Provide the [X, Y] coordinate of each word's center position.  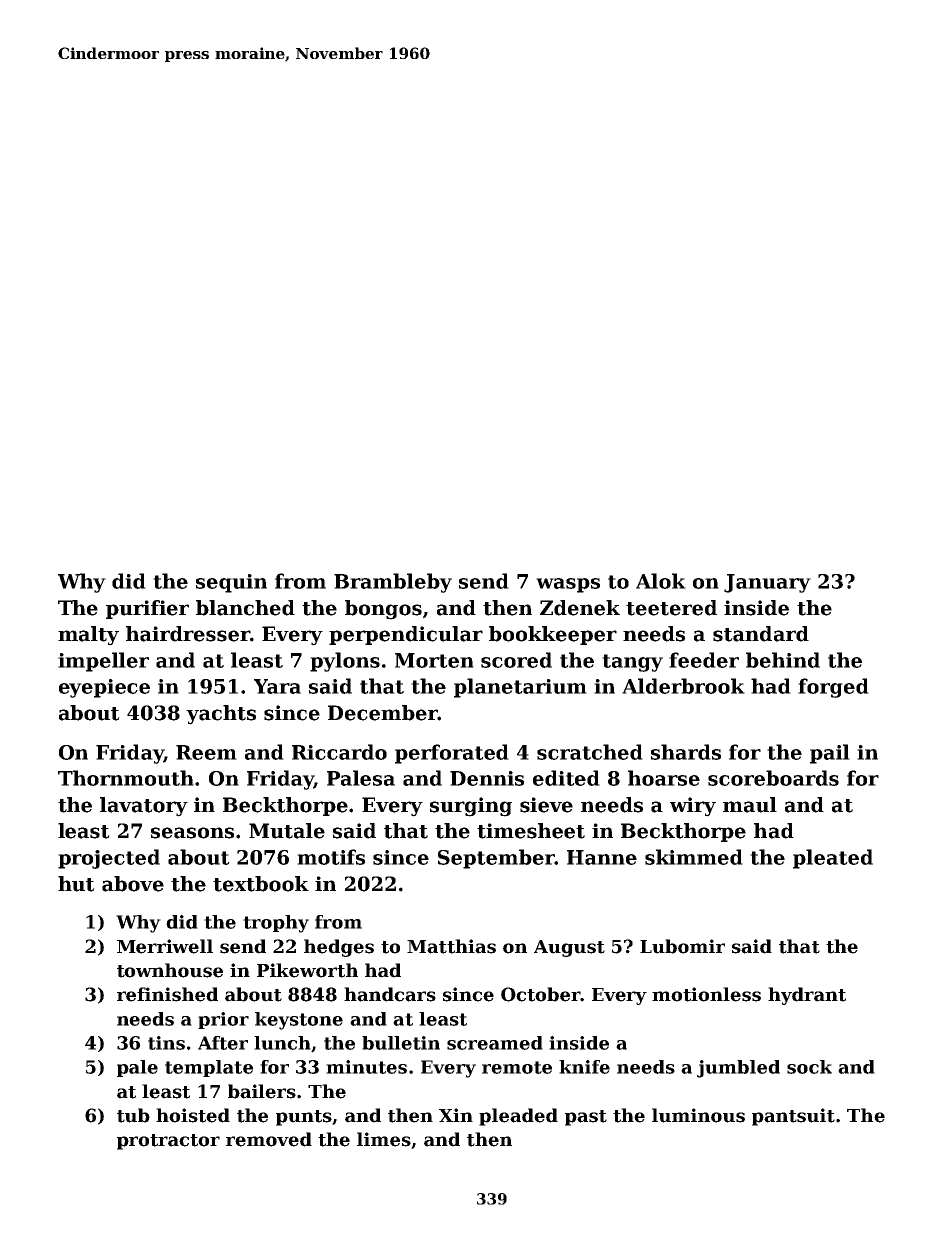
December [383, 713]
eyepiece [104, 688]
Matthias [451, 946]
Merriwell [165, 946]
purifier [147, 609]
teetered [671, 608]
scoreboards [773, 778]
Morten [434, 660]
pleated [833, 859]
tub [133, 1115]
